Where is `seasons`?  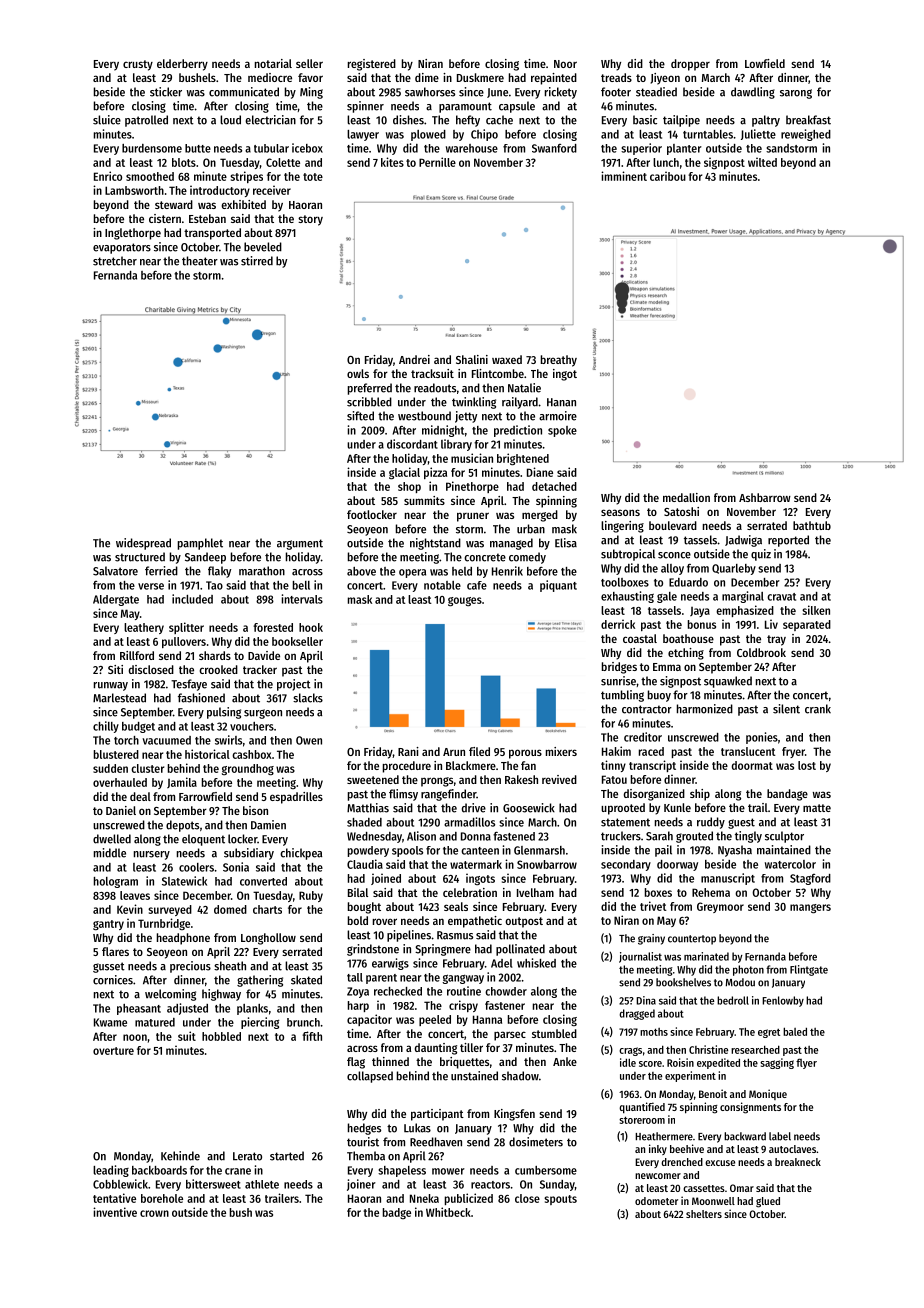 seasons is located at coordinates (620, 512).
